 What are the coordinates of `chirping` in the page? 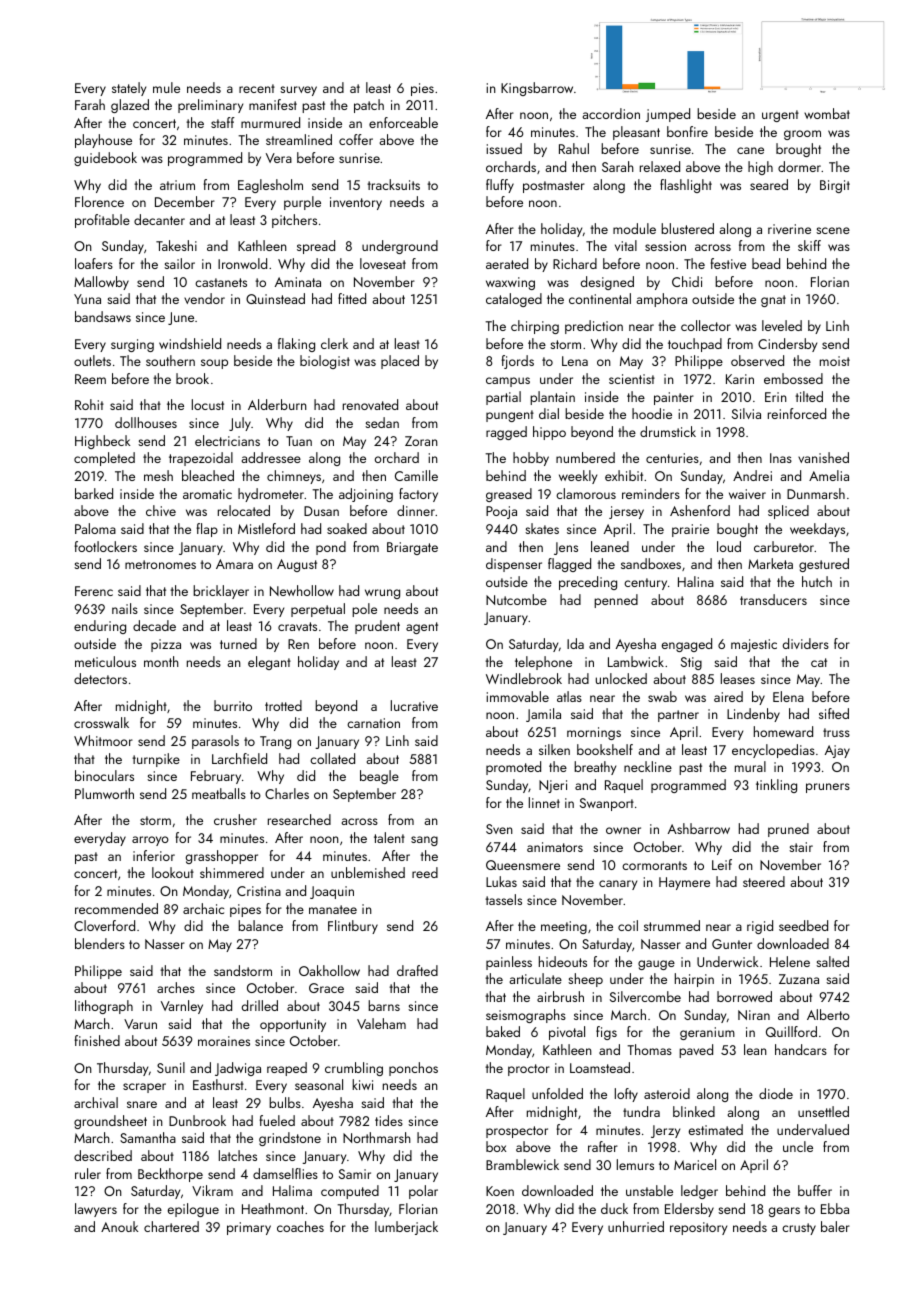 It's located at (535, 327).
